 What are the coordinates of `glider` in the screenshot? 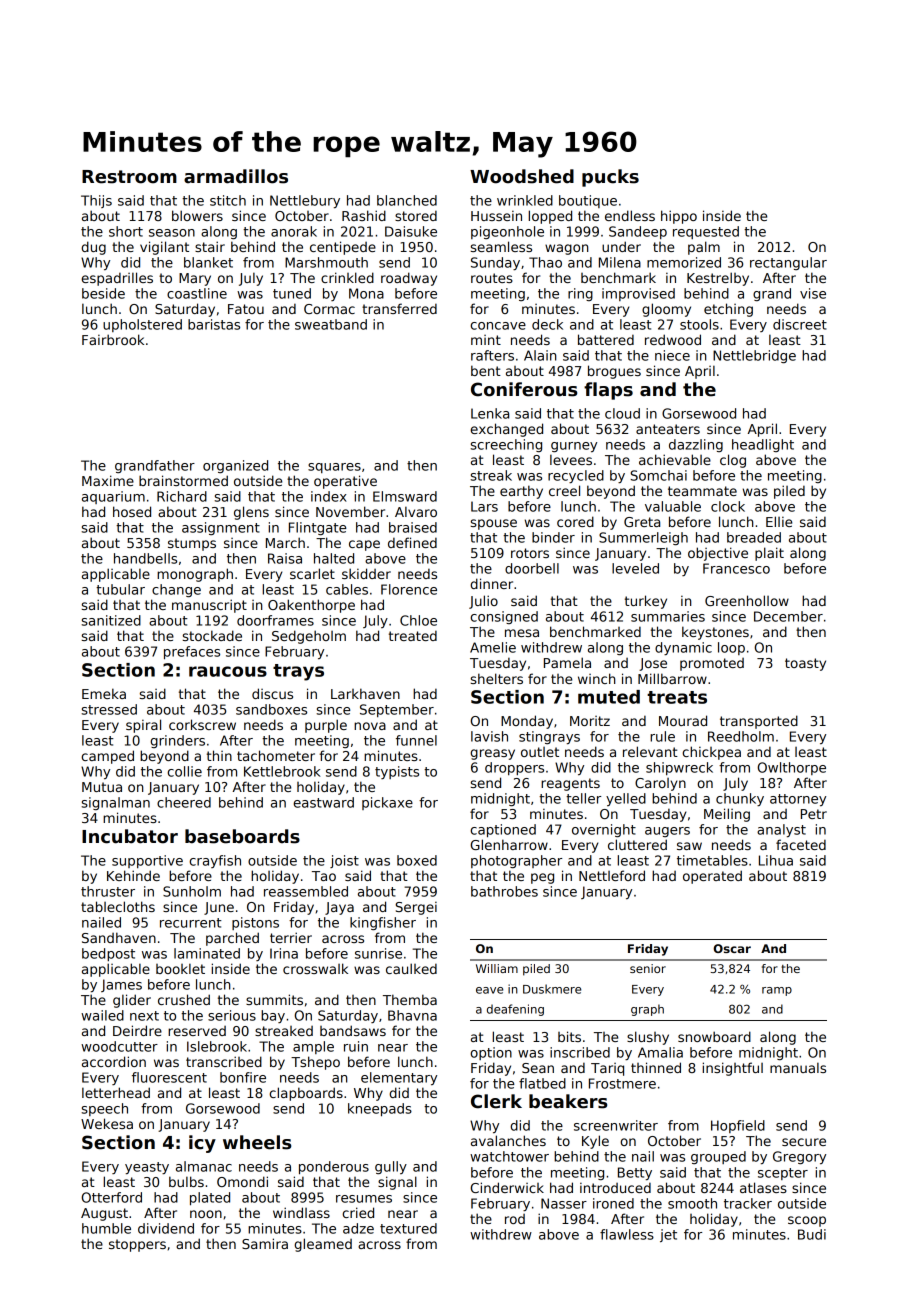 It's located at (132, 1001).
